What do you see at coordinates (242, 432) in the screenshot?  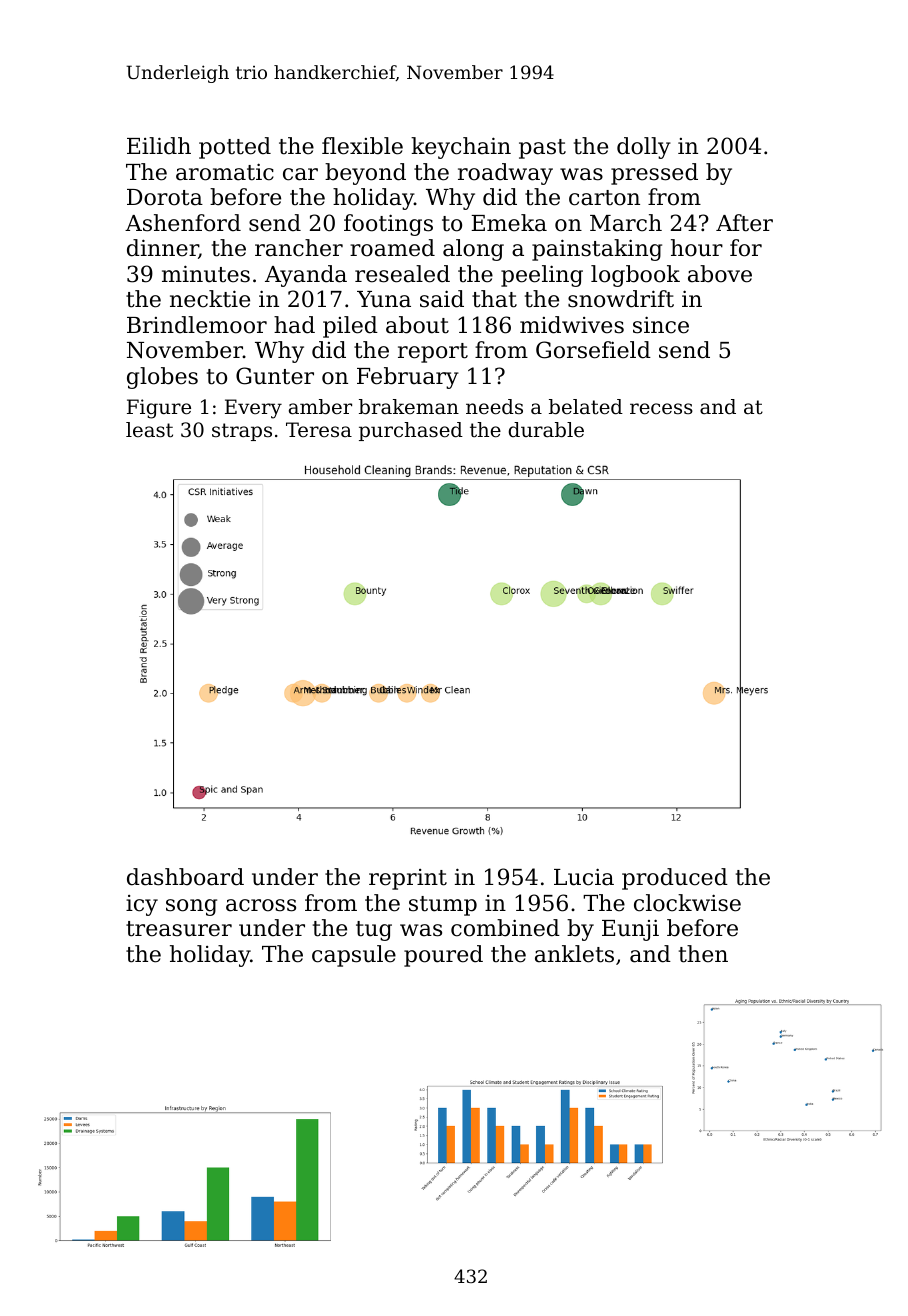 I see `straps` at bounding box center [242, 432].
